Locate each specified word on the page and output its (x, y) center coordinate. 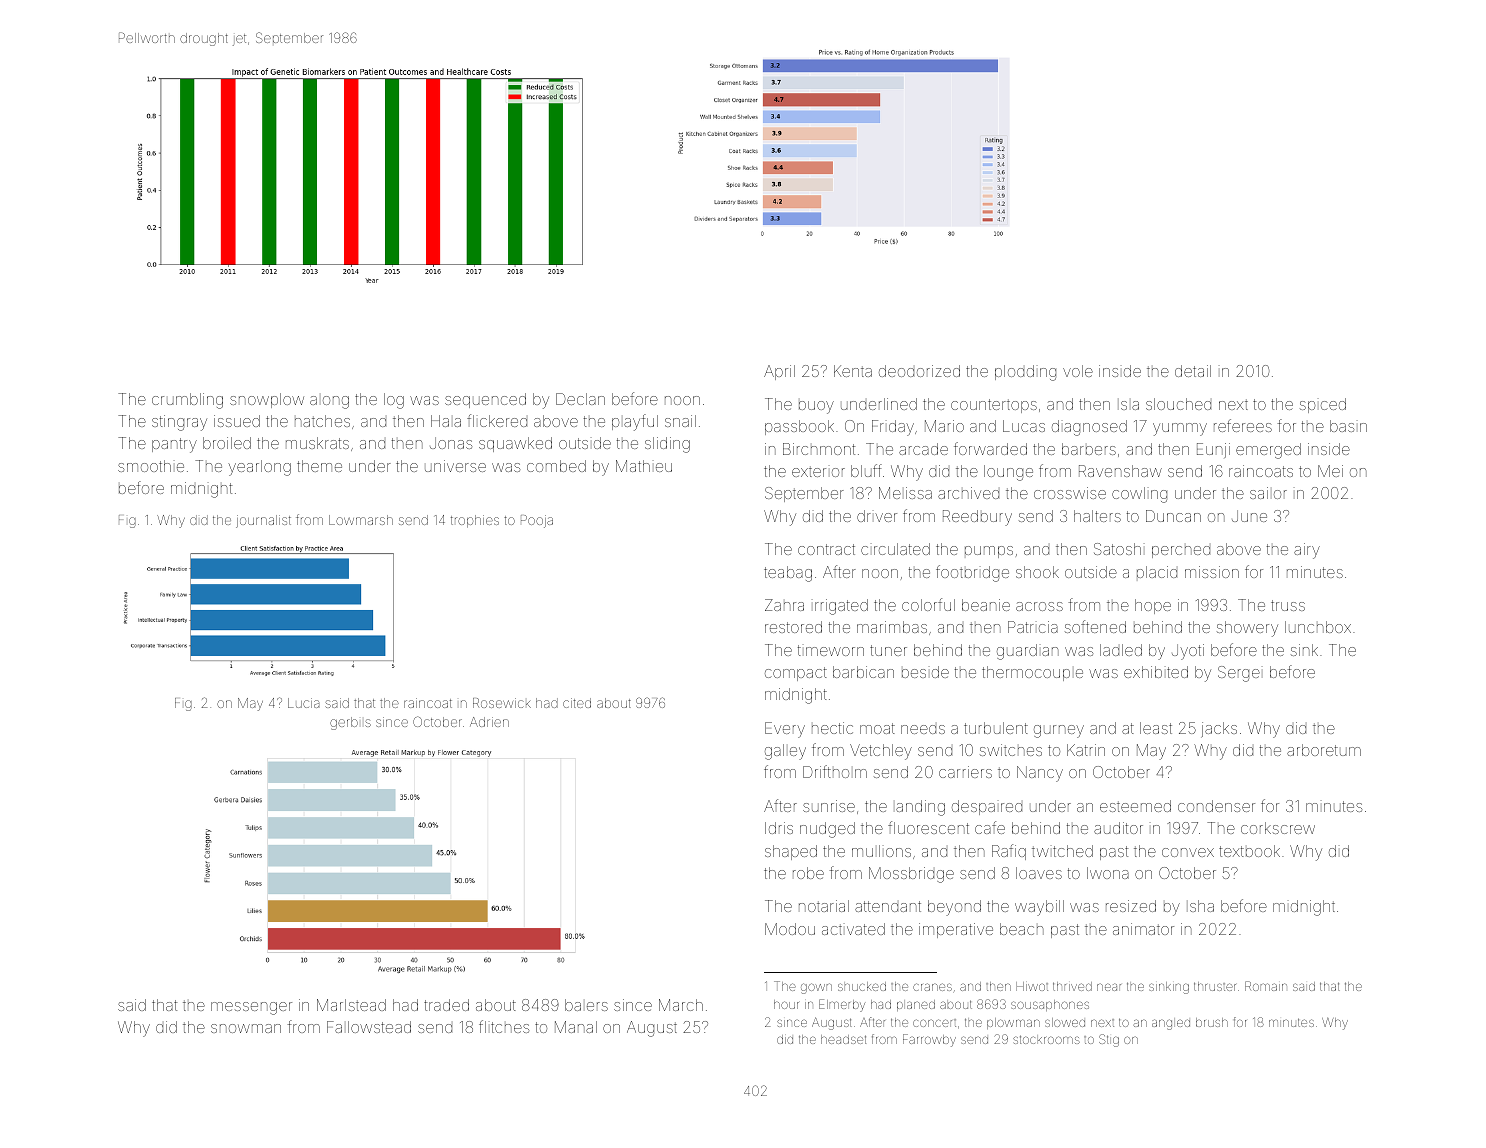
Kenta (853, 371)
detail (1193, 371)
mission (1212, 572)
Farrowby (929, 1040)
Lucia (303, 703)
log (394, 401)
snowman (246, 1028)
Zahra (784, 605)
